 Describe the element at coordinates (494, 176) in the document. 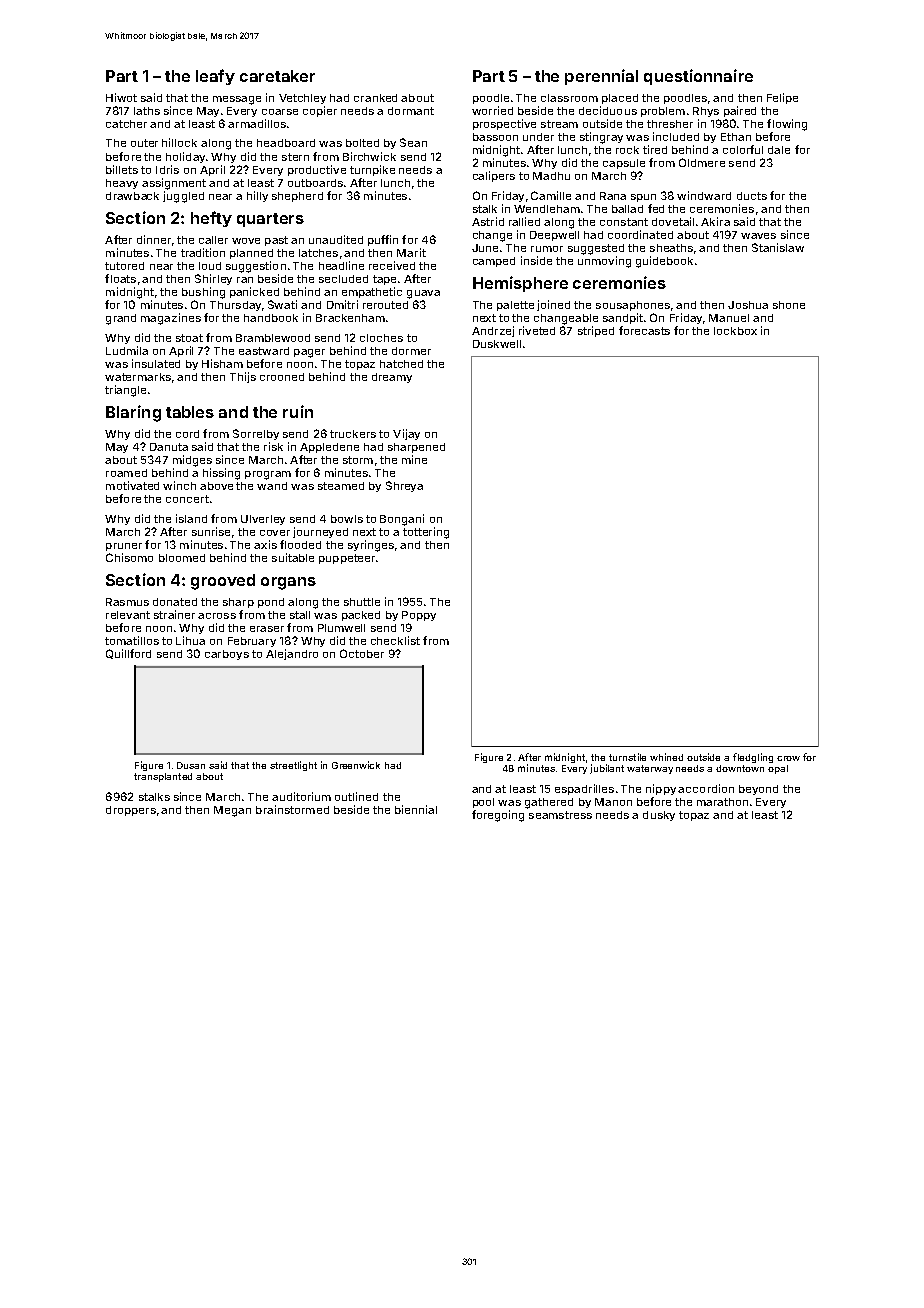

I see `calipers` at that location.
